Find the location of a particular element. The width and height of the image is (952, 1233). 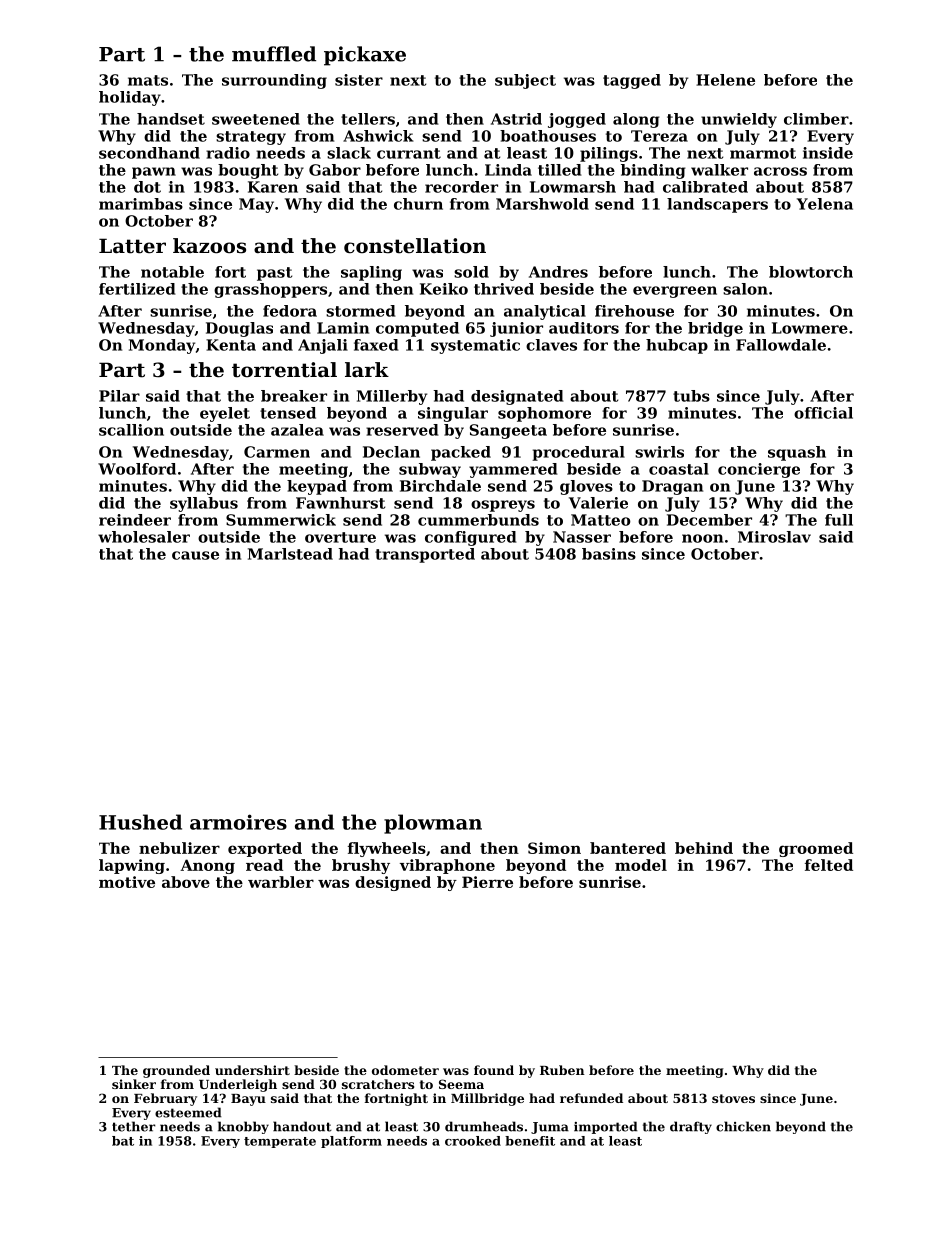

Declan is located at coordinates (391, 452).
